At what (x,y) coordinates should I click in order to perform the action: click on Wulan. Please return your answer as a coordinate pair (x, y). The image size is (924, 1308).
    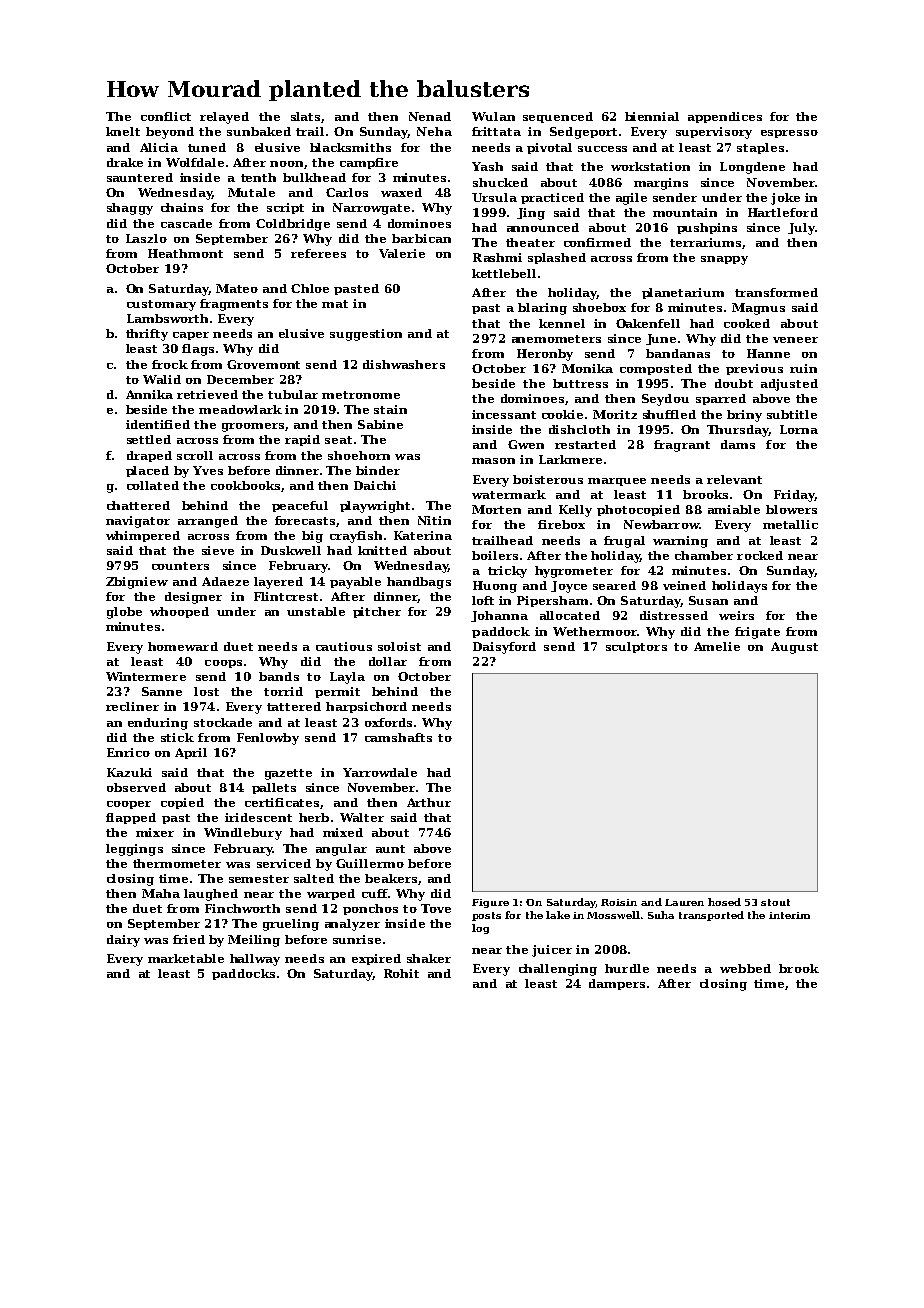
    Looking at the image, I should click on (493, 116).
